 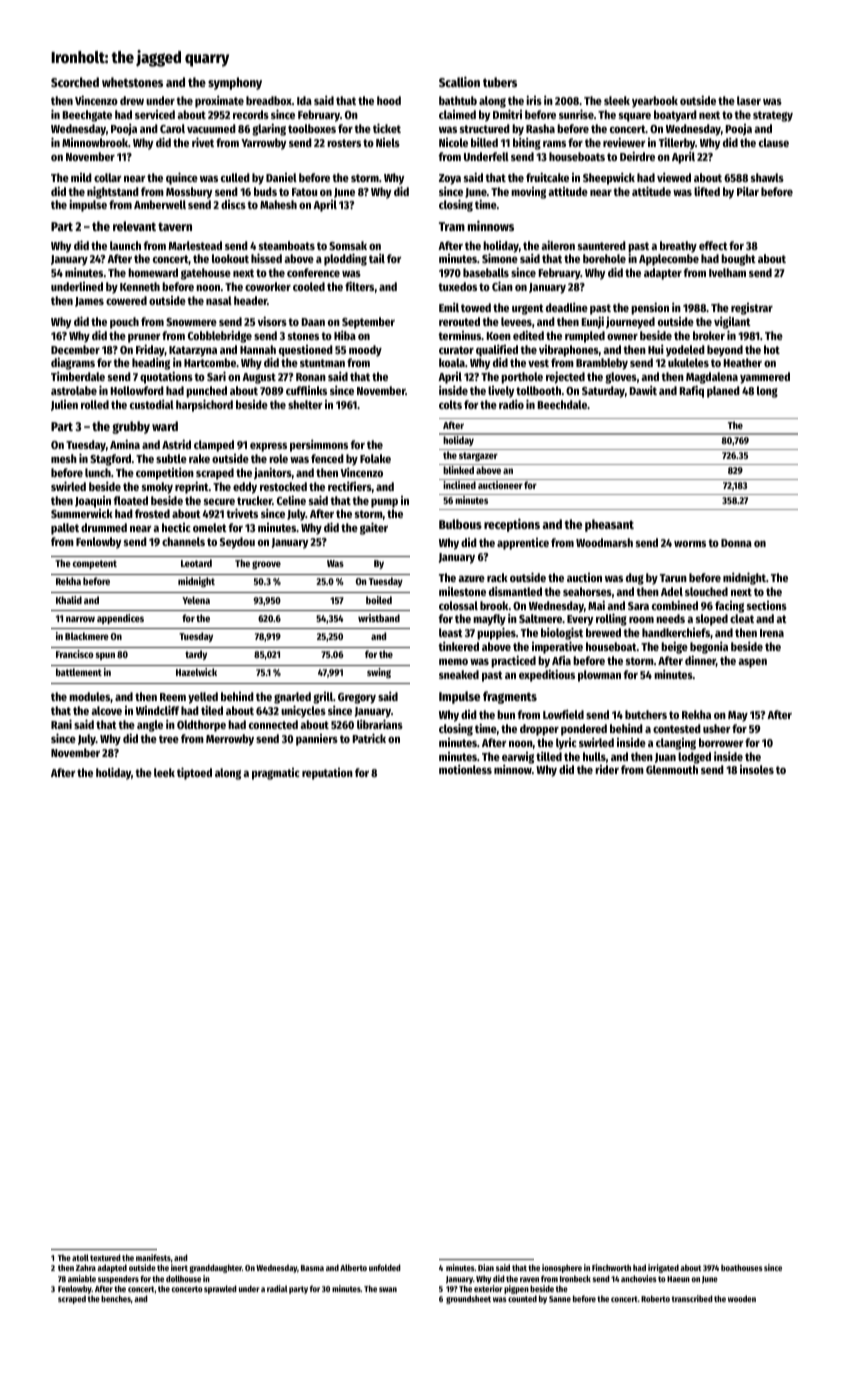 What do you see at coordinates (539, 730) in the screenshot?
I see `dropper` at bounding box center [539, 730].
